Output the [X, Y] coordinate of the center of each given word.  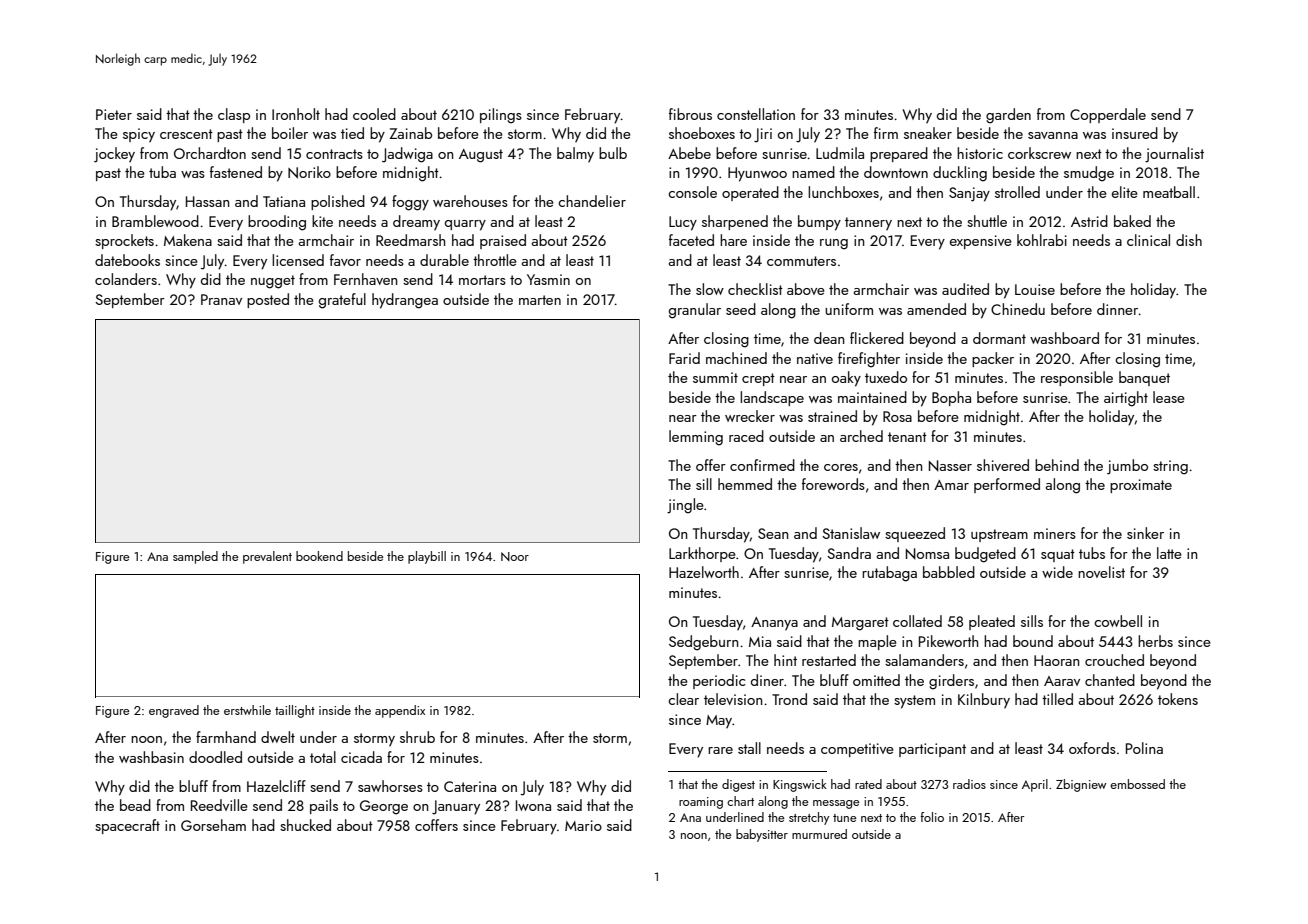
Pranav [221, 299]
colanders [126, 279]
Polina [1144, 748]
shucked [305, 825]
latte [1169, 553]
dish [1189, 240]
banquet [1144, 378]
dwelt [278, 737]
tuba [162, 172]
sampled [195, 557]
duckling [960, 174]
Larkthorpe [702, 554]
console [692, 192]
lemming [696, 438]
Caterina [470, 786]
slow [710, 289]
